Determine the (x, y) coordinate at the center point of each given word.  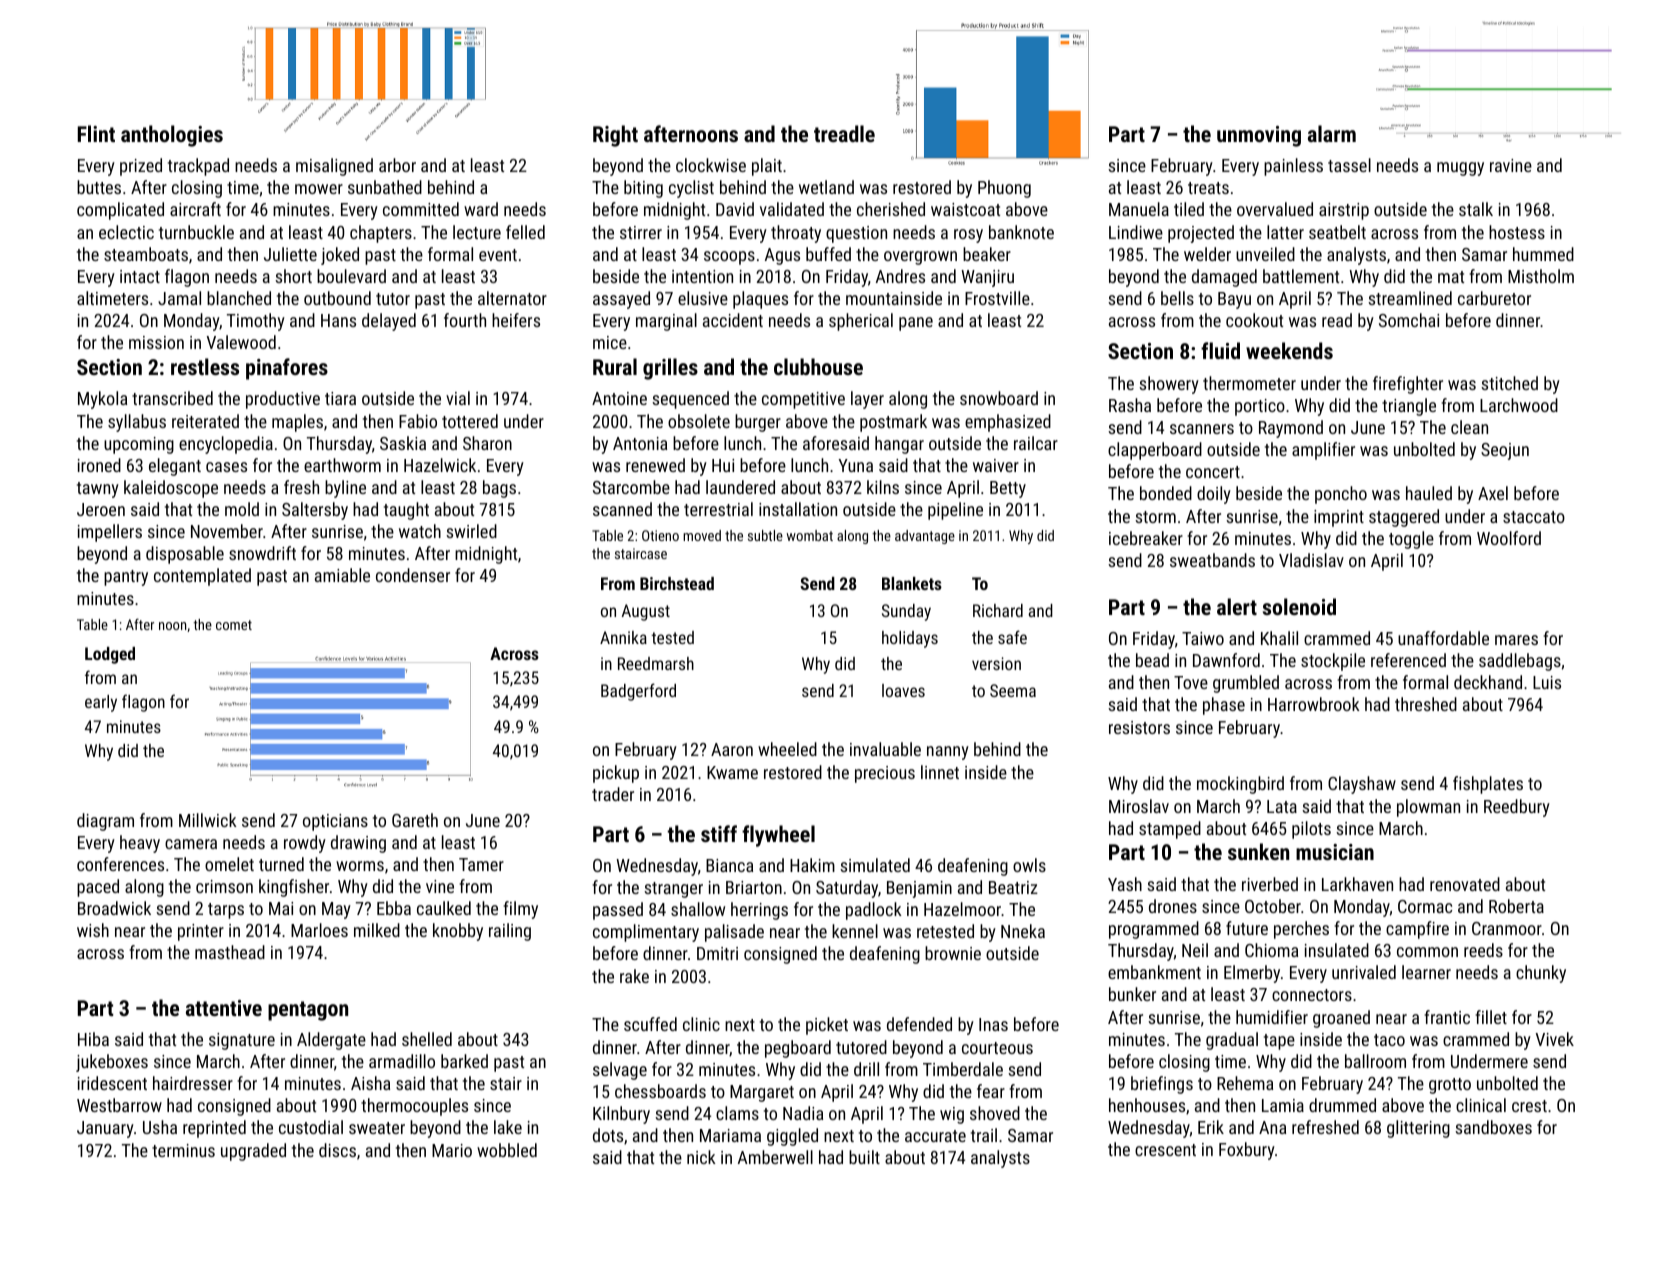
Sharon (487, 443)
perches (1301, 930)
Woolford (1509, 538)
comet (234, 625)
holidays (910, 639)
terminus (183, 1150)
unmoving (1259, 136)
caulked (444, 908)
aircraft (195, 209)
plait (767, 167)
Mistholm (1541, 276)
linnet (940, 772)
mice (610, 342)
